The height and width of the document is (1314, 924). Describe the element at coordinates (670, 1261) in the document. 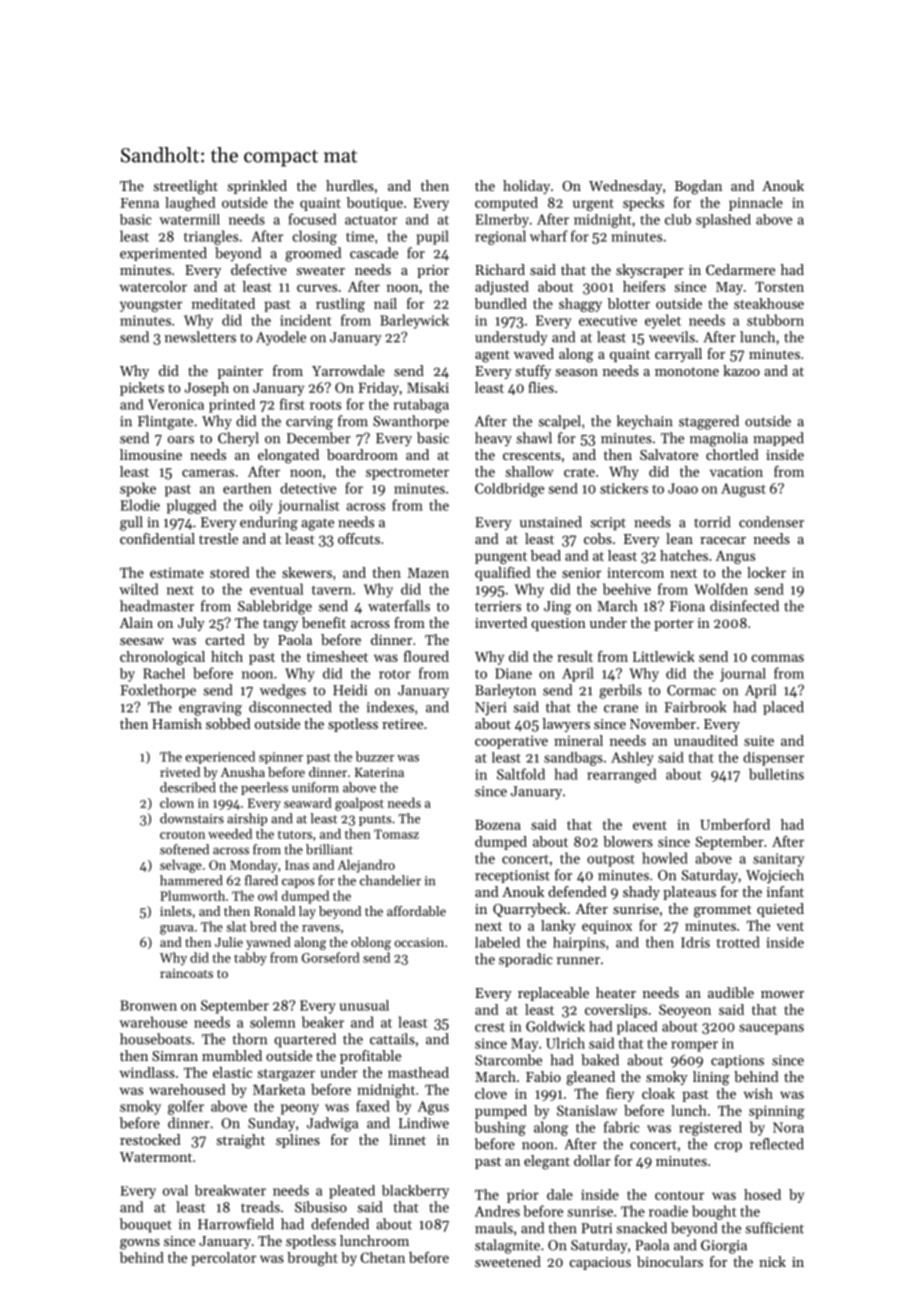

I see `binoculars` at that location.
